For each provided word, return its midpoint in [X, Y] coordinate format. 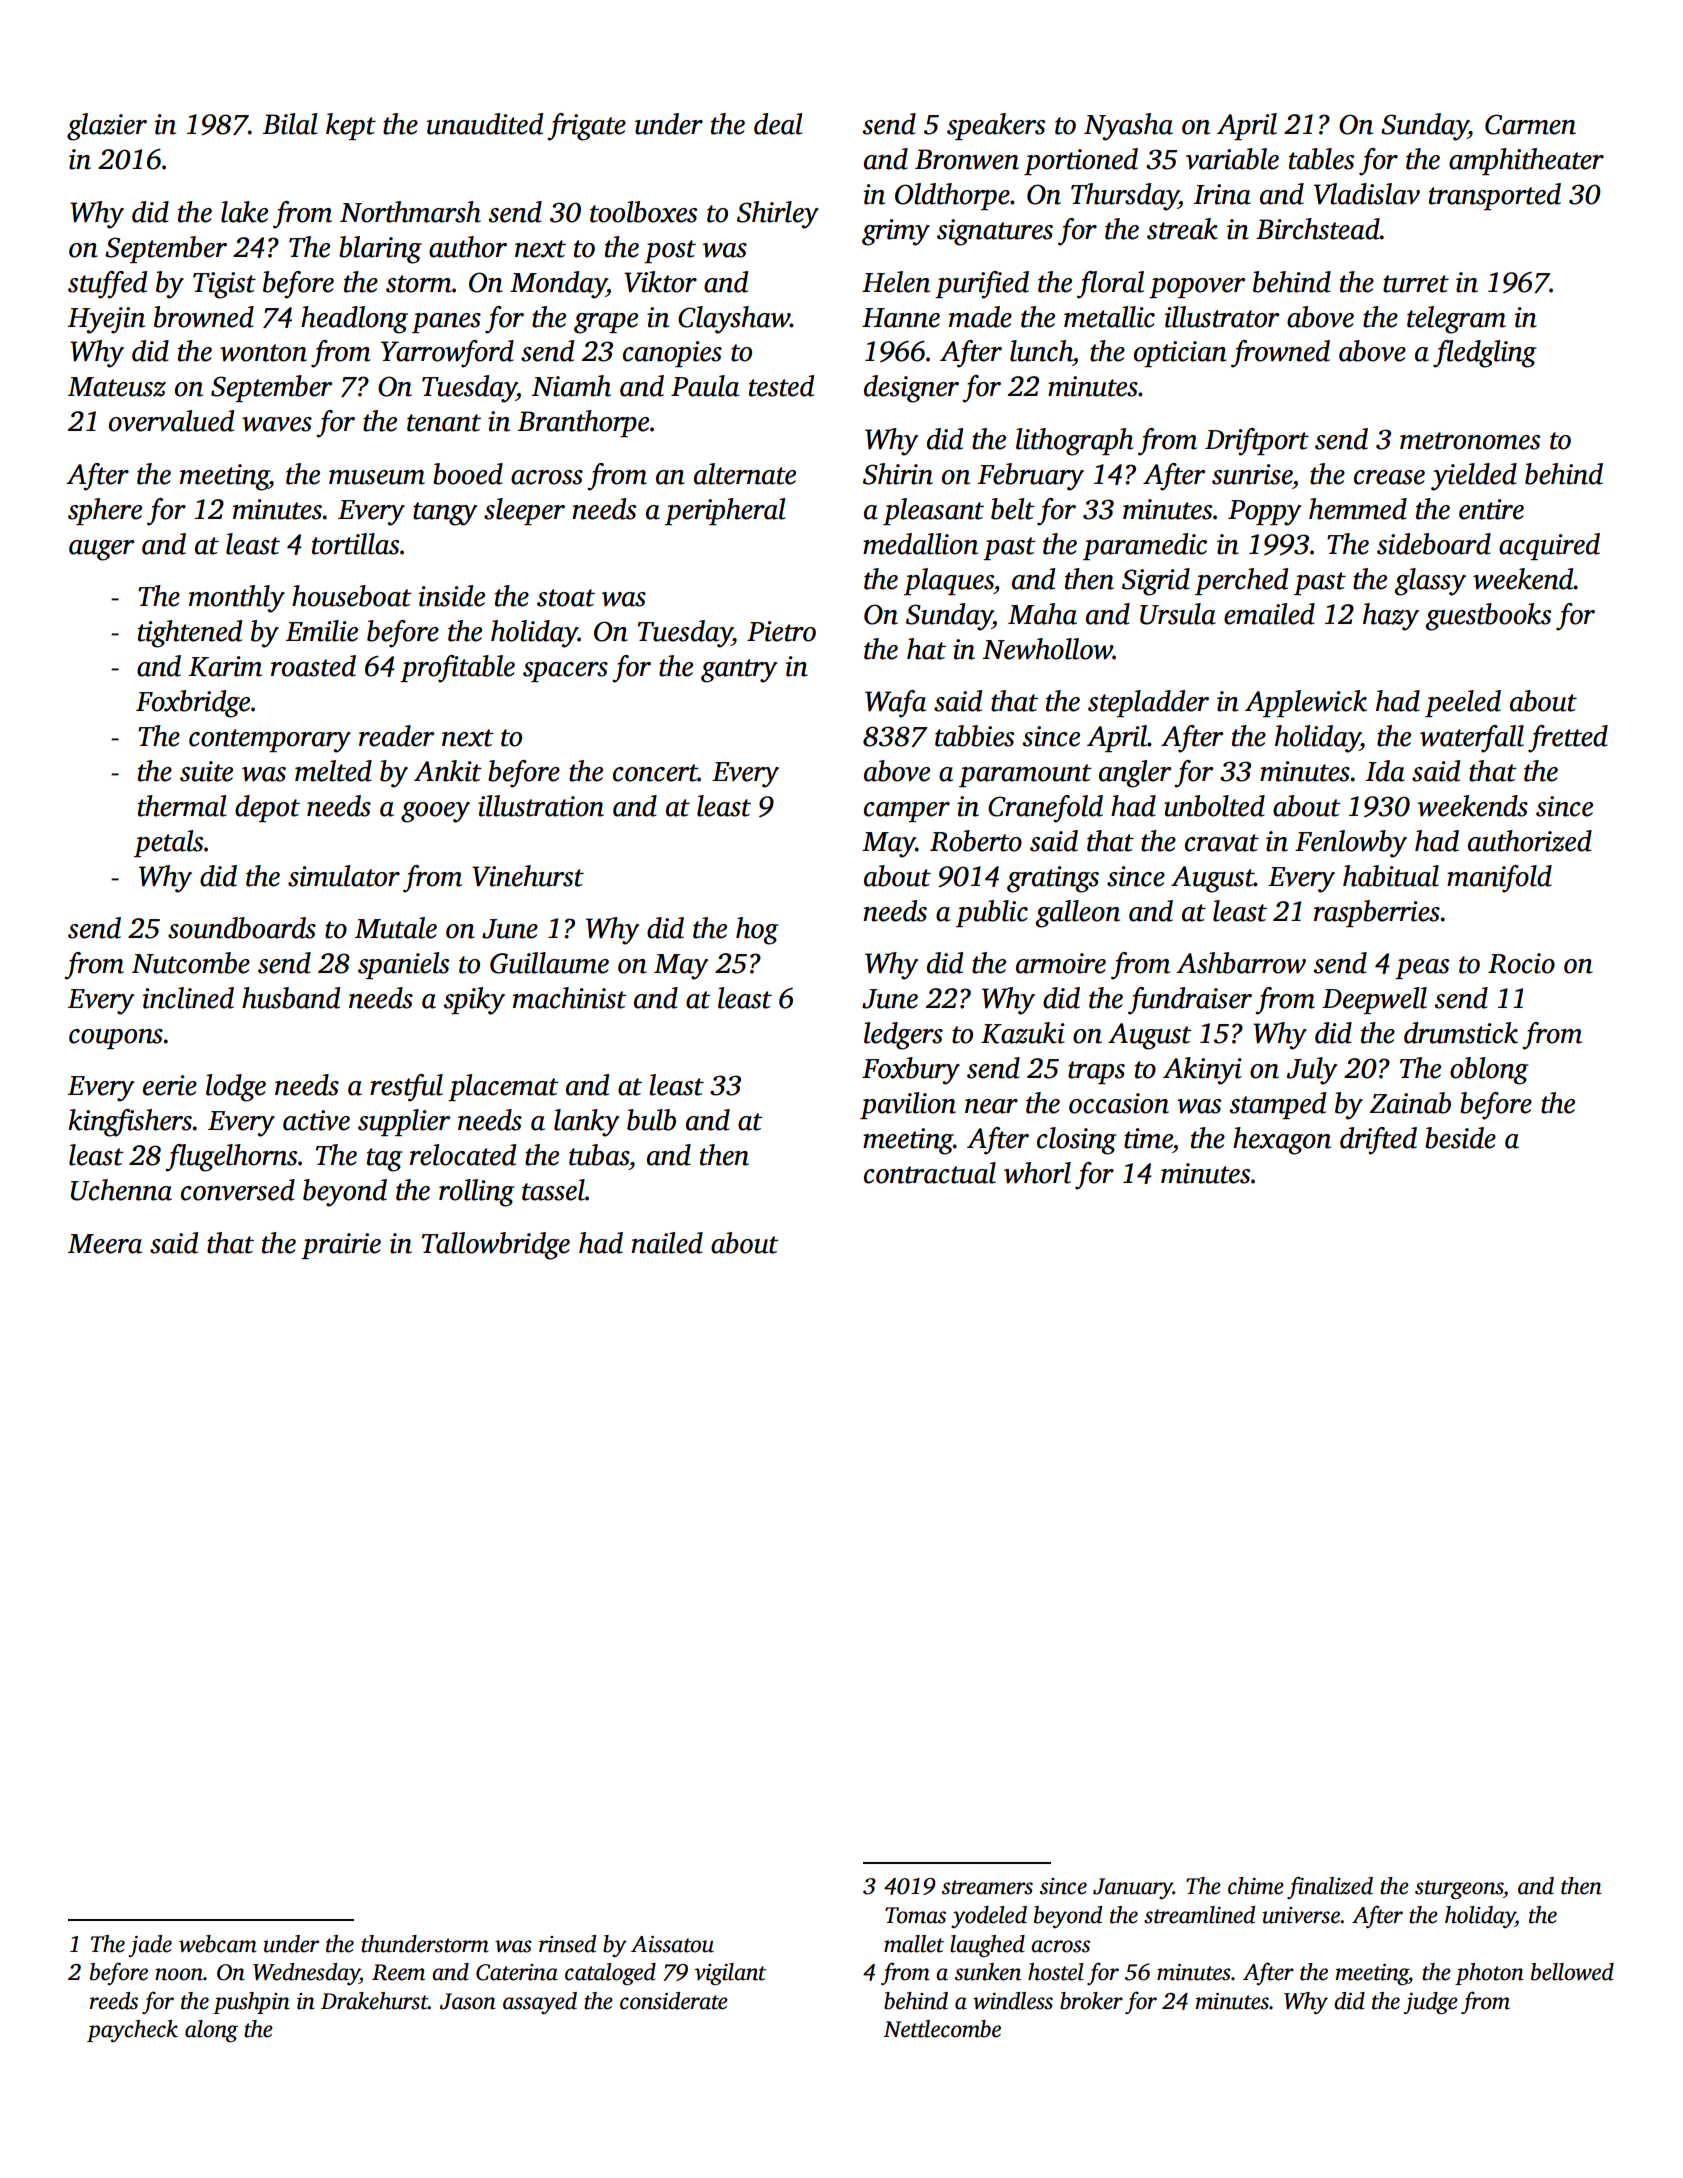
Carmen [1530, 124]
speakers [996, 126]
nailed [667, 1243]
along [211, 2031]
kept [351, 126]
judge [1430, 2003]
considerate [674, 2001]
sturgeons [1459, 1889]
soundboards [242, 928]
